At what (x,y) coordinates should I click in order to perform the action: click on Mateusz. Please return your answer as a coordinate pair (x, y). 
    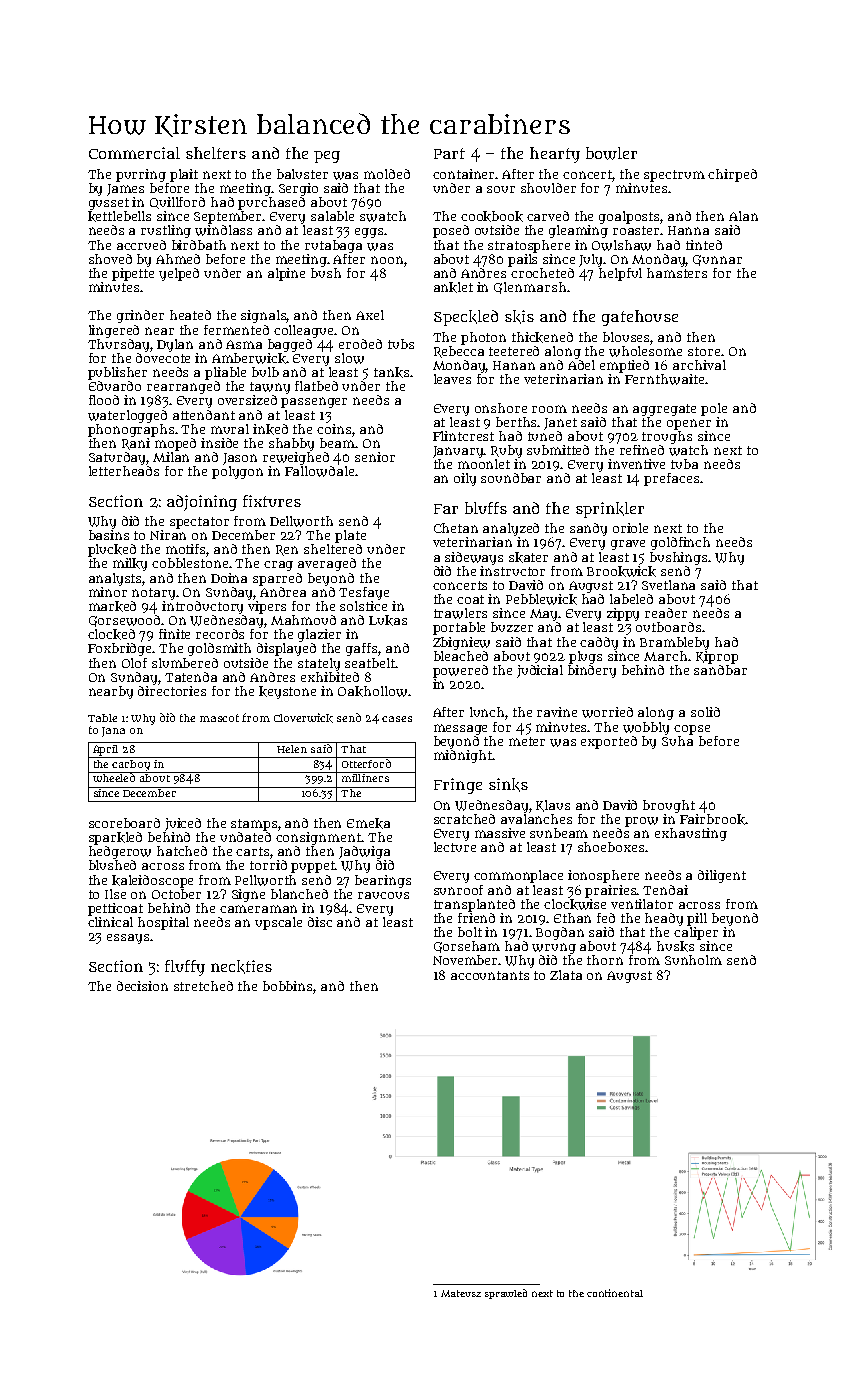
    Looking at the image, I should click on (461, 1293).
